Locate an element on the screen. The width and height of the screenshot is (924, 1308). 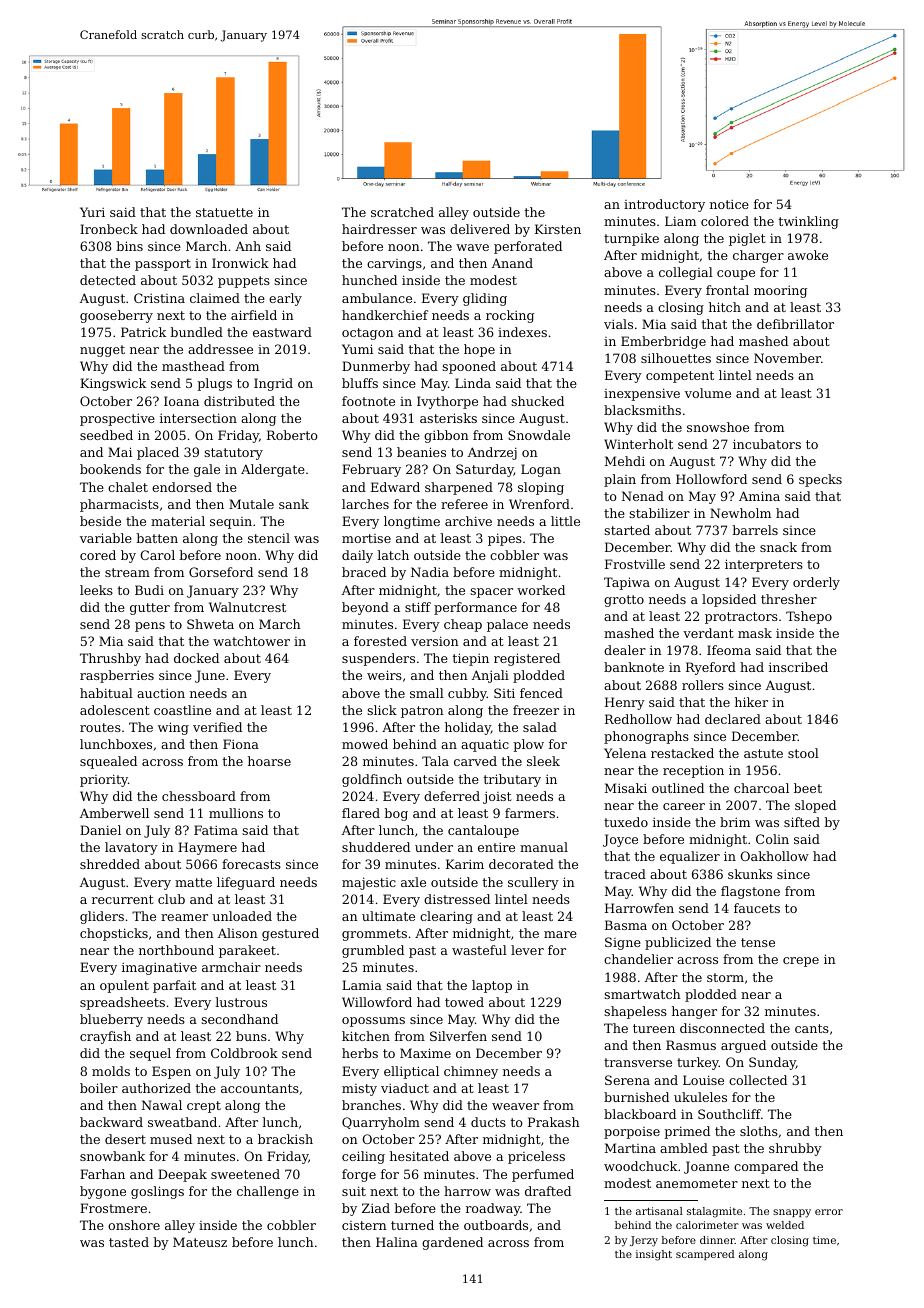
registered is located at coordinates (527, 659).
